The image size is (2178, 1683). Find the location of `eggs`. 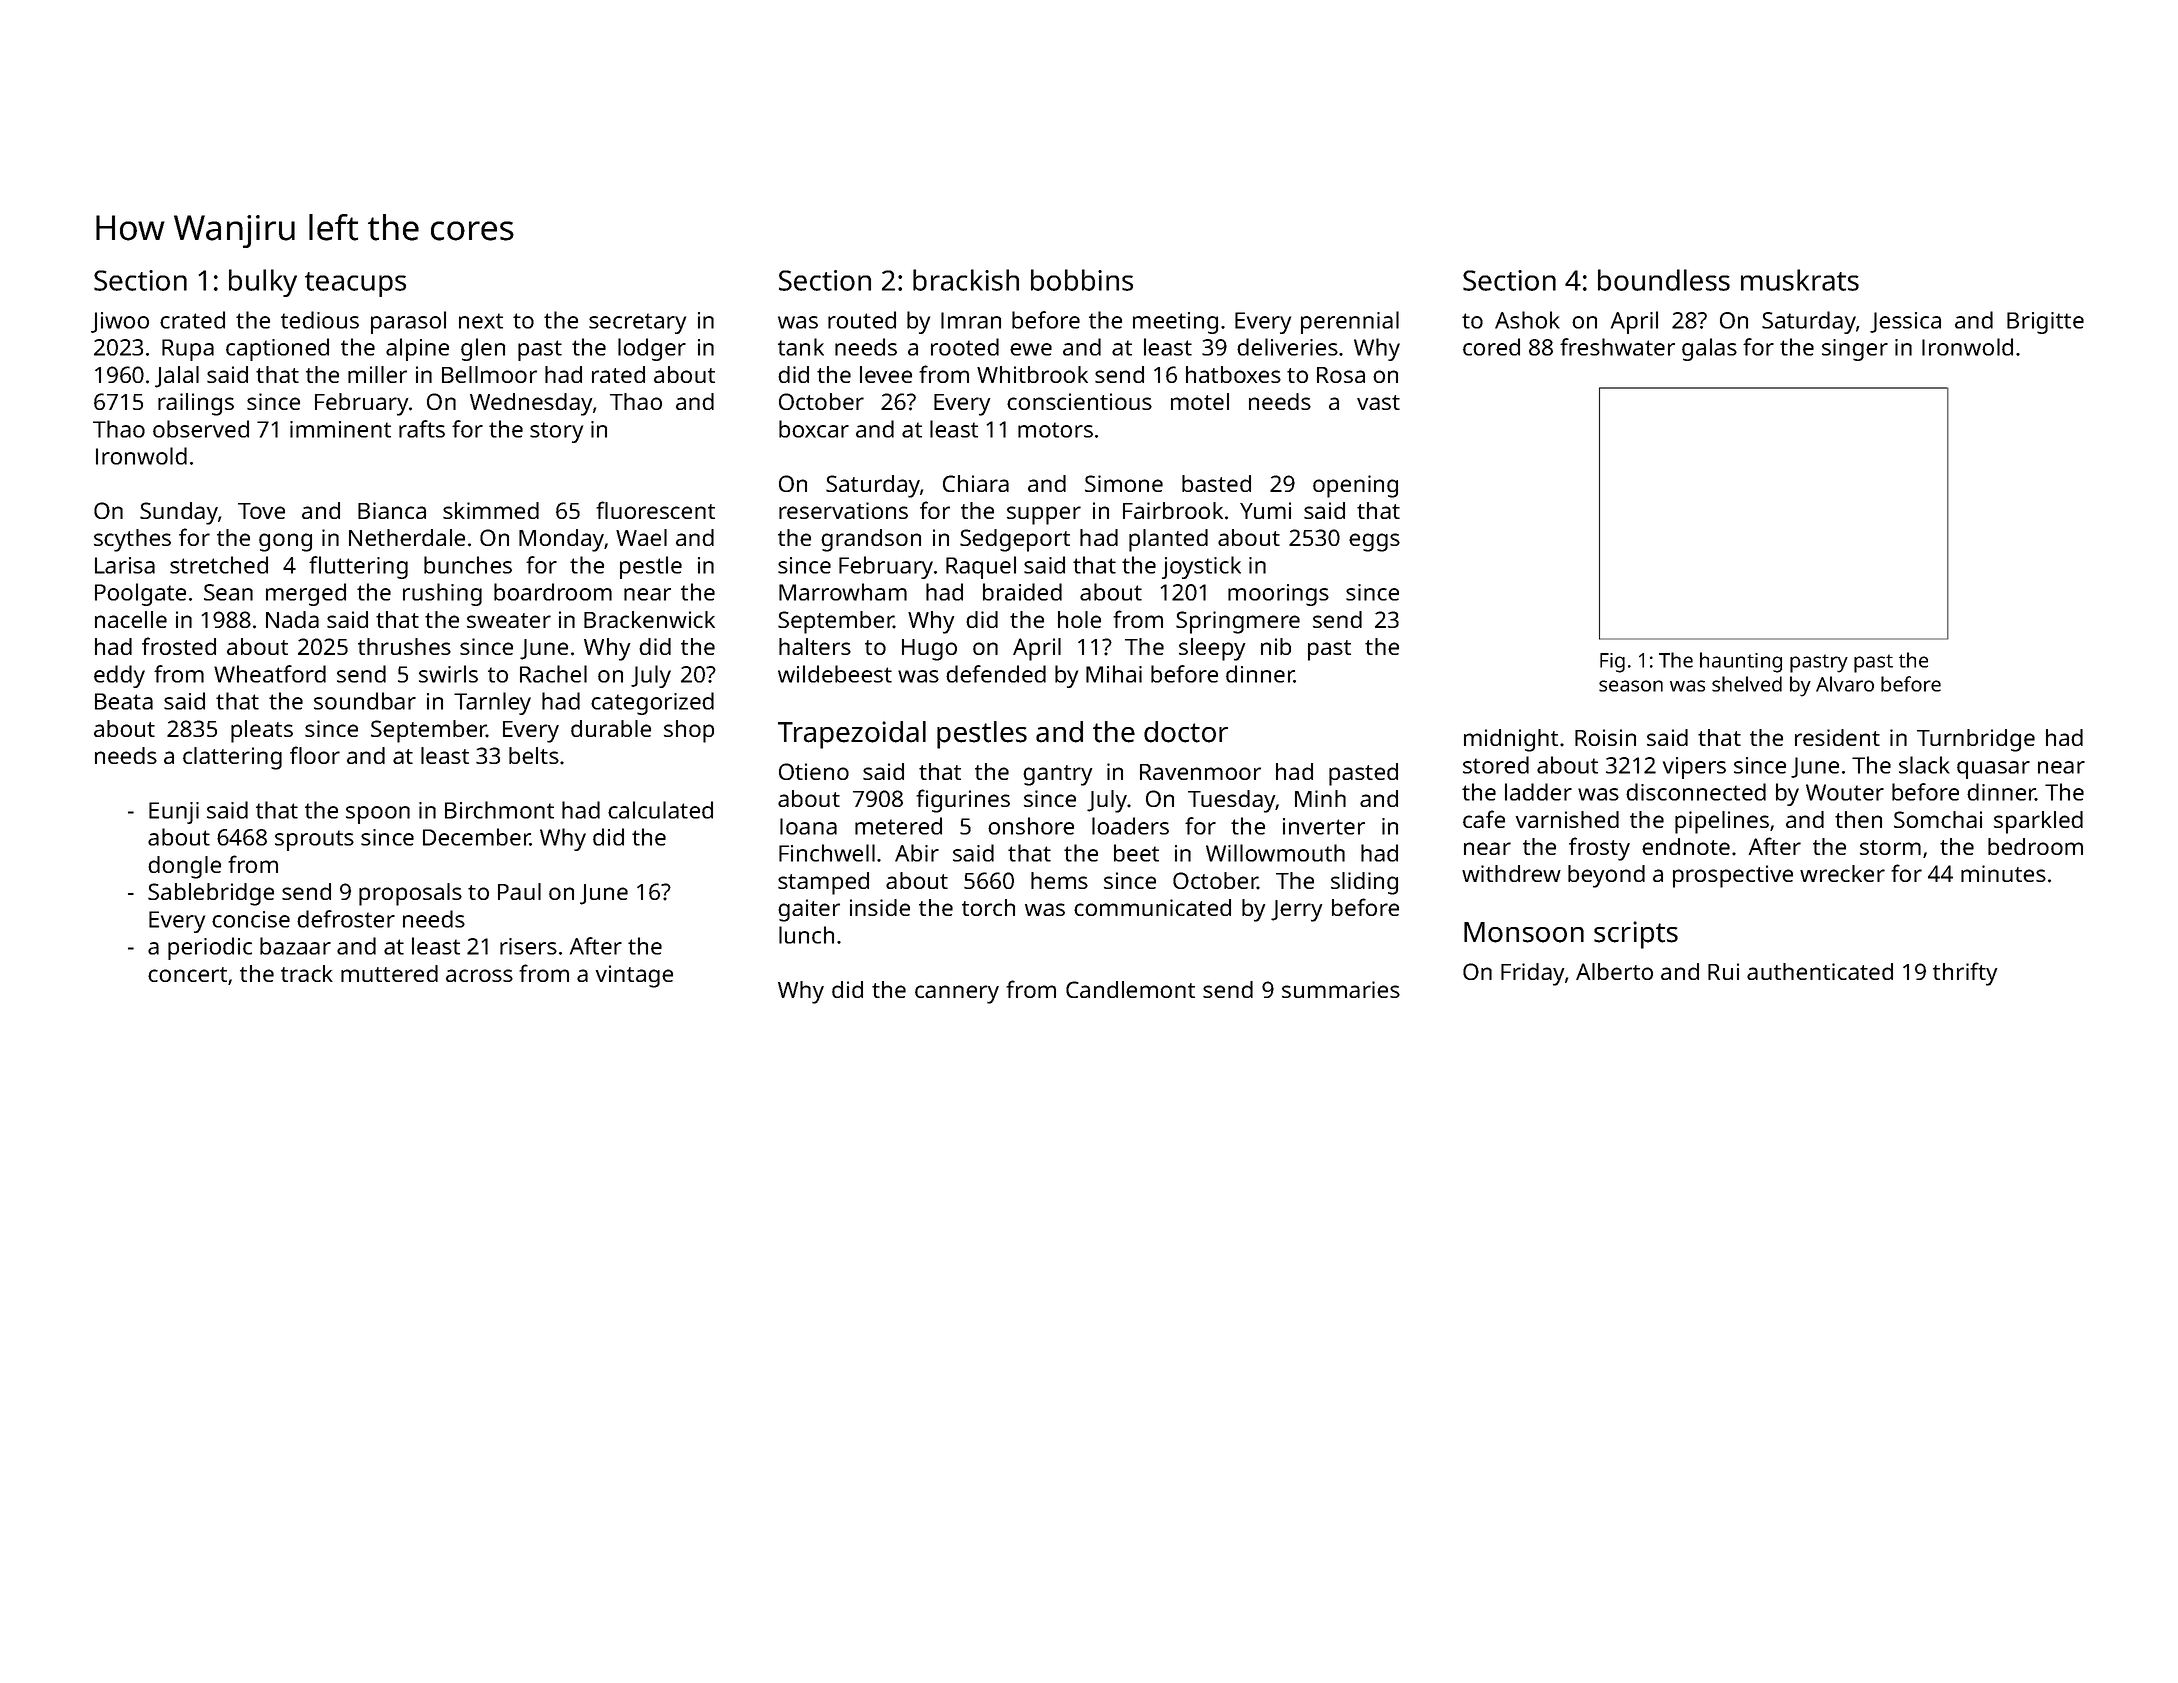

eggs is located at coordinates (1374, 542).
